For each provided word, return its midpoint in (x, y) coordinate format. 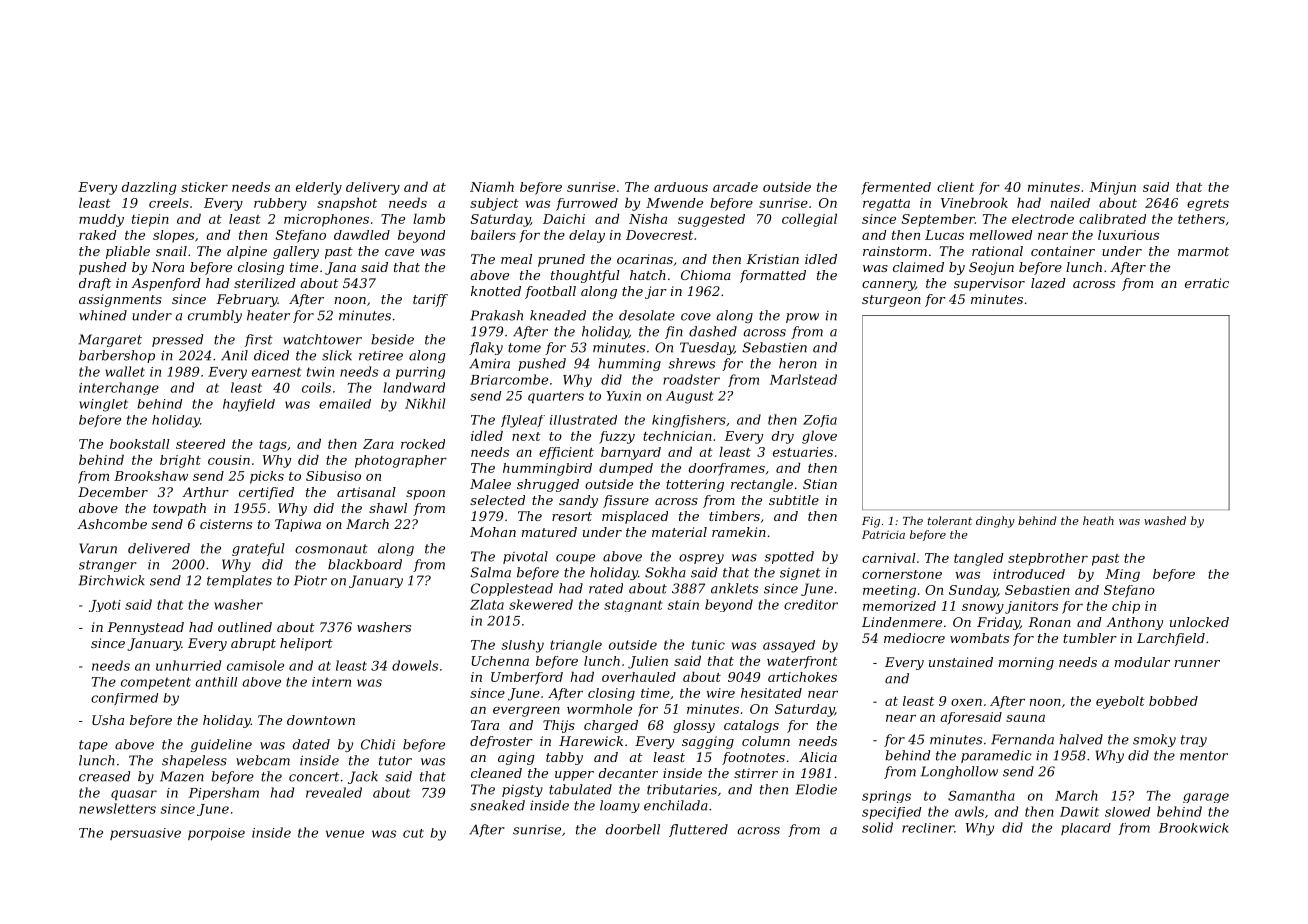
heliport (306, 644)
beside (392, 339)
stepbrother (1048, 559)
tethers (1201, 219)
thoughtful (585, 276)
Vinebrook (974, 202)
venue (345, 834)
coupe (575, 559)
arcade (735, 187)
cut (413, 833)
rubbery (280, 204)
